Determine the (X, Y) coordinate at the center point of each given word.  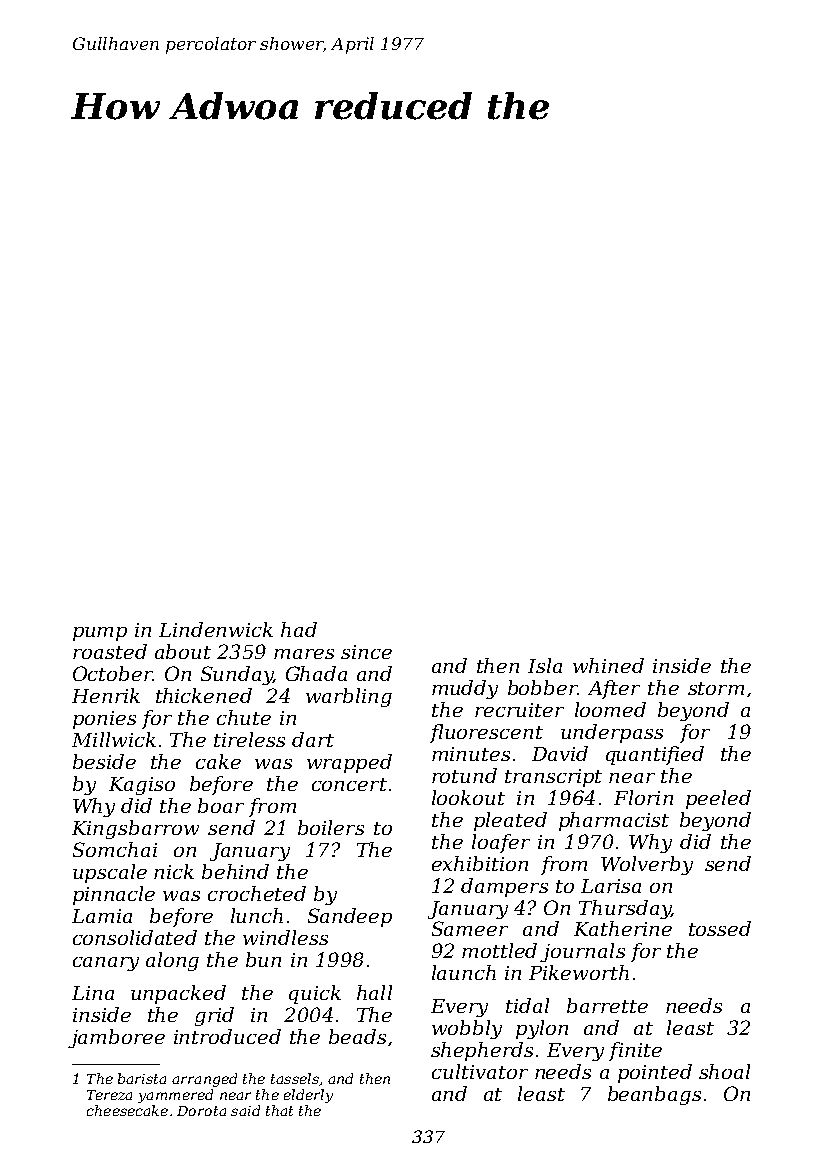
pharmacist (614, 821)
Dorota (201, 1111)
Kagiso (142, 786)
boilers (331, 827)
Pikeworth (579, 972)
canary (106, 964)
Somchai (115, 849)
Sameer (470, 928)
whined (608, 665)
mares (304, 654)
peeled (718, 799)
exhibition (480, 863)
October (113, 673)
